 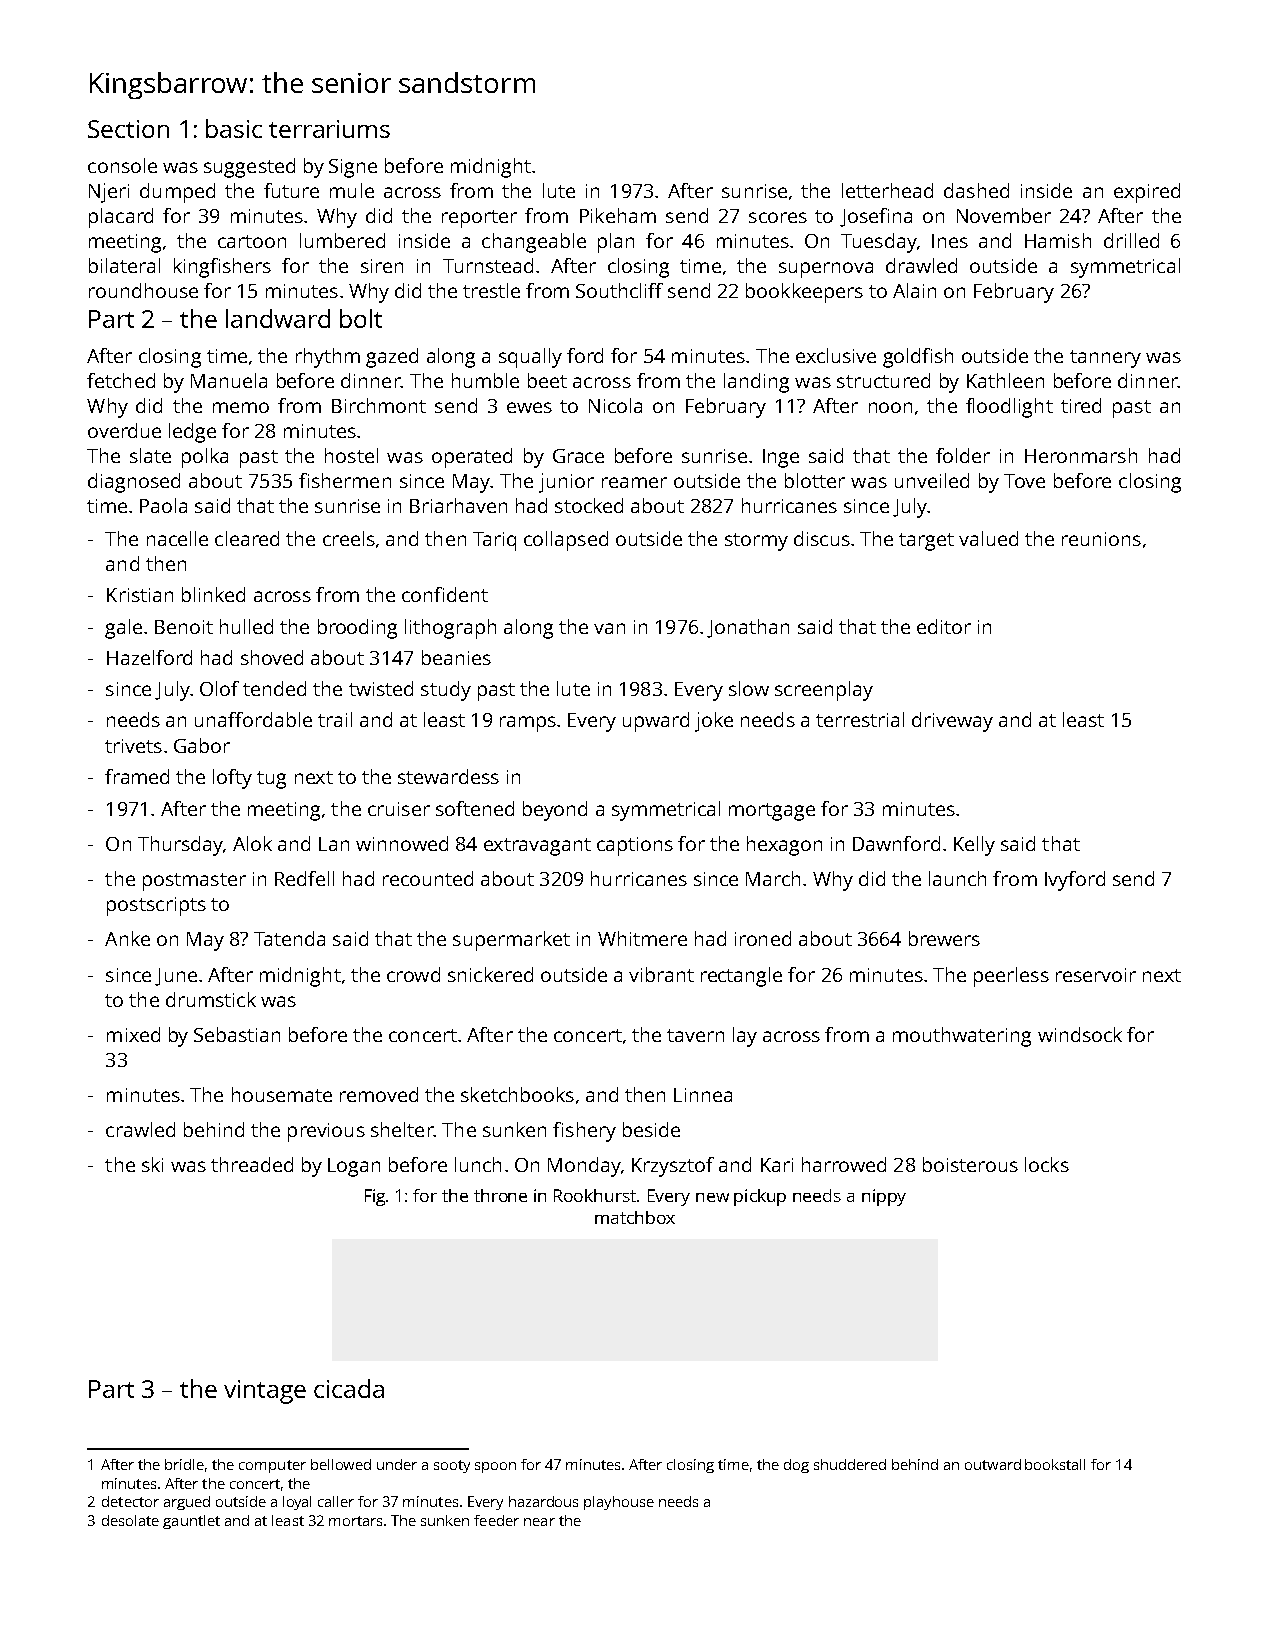 What do you see at coordinates (328, 358) in the image?
I see `rhythm` at bounding box center [328, 358].
